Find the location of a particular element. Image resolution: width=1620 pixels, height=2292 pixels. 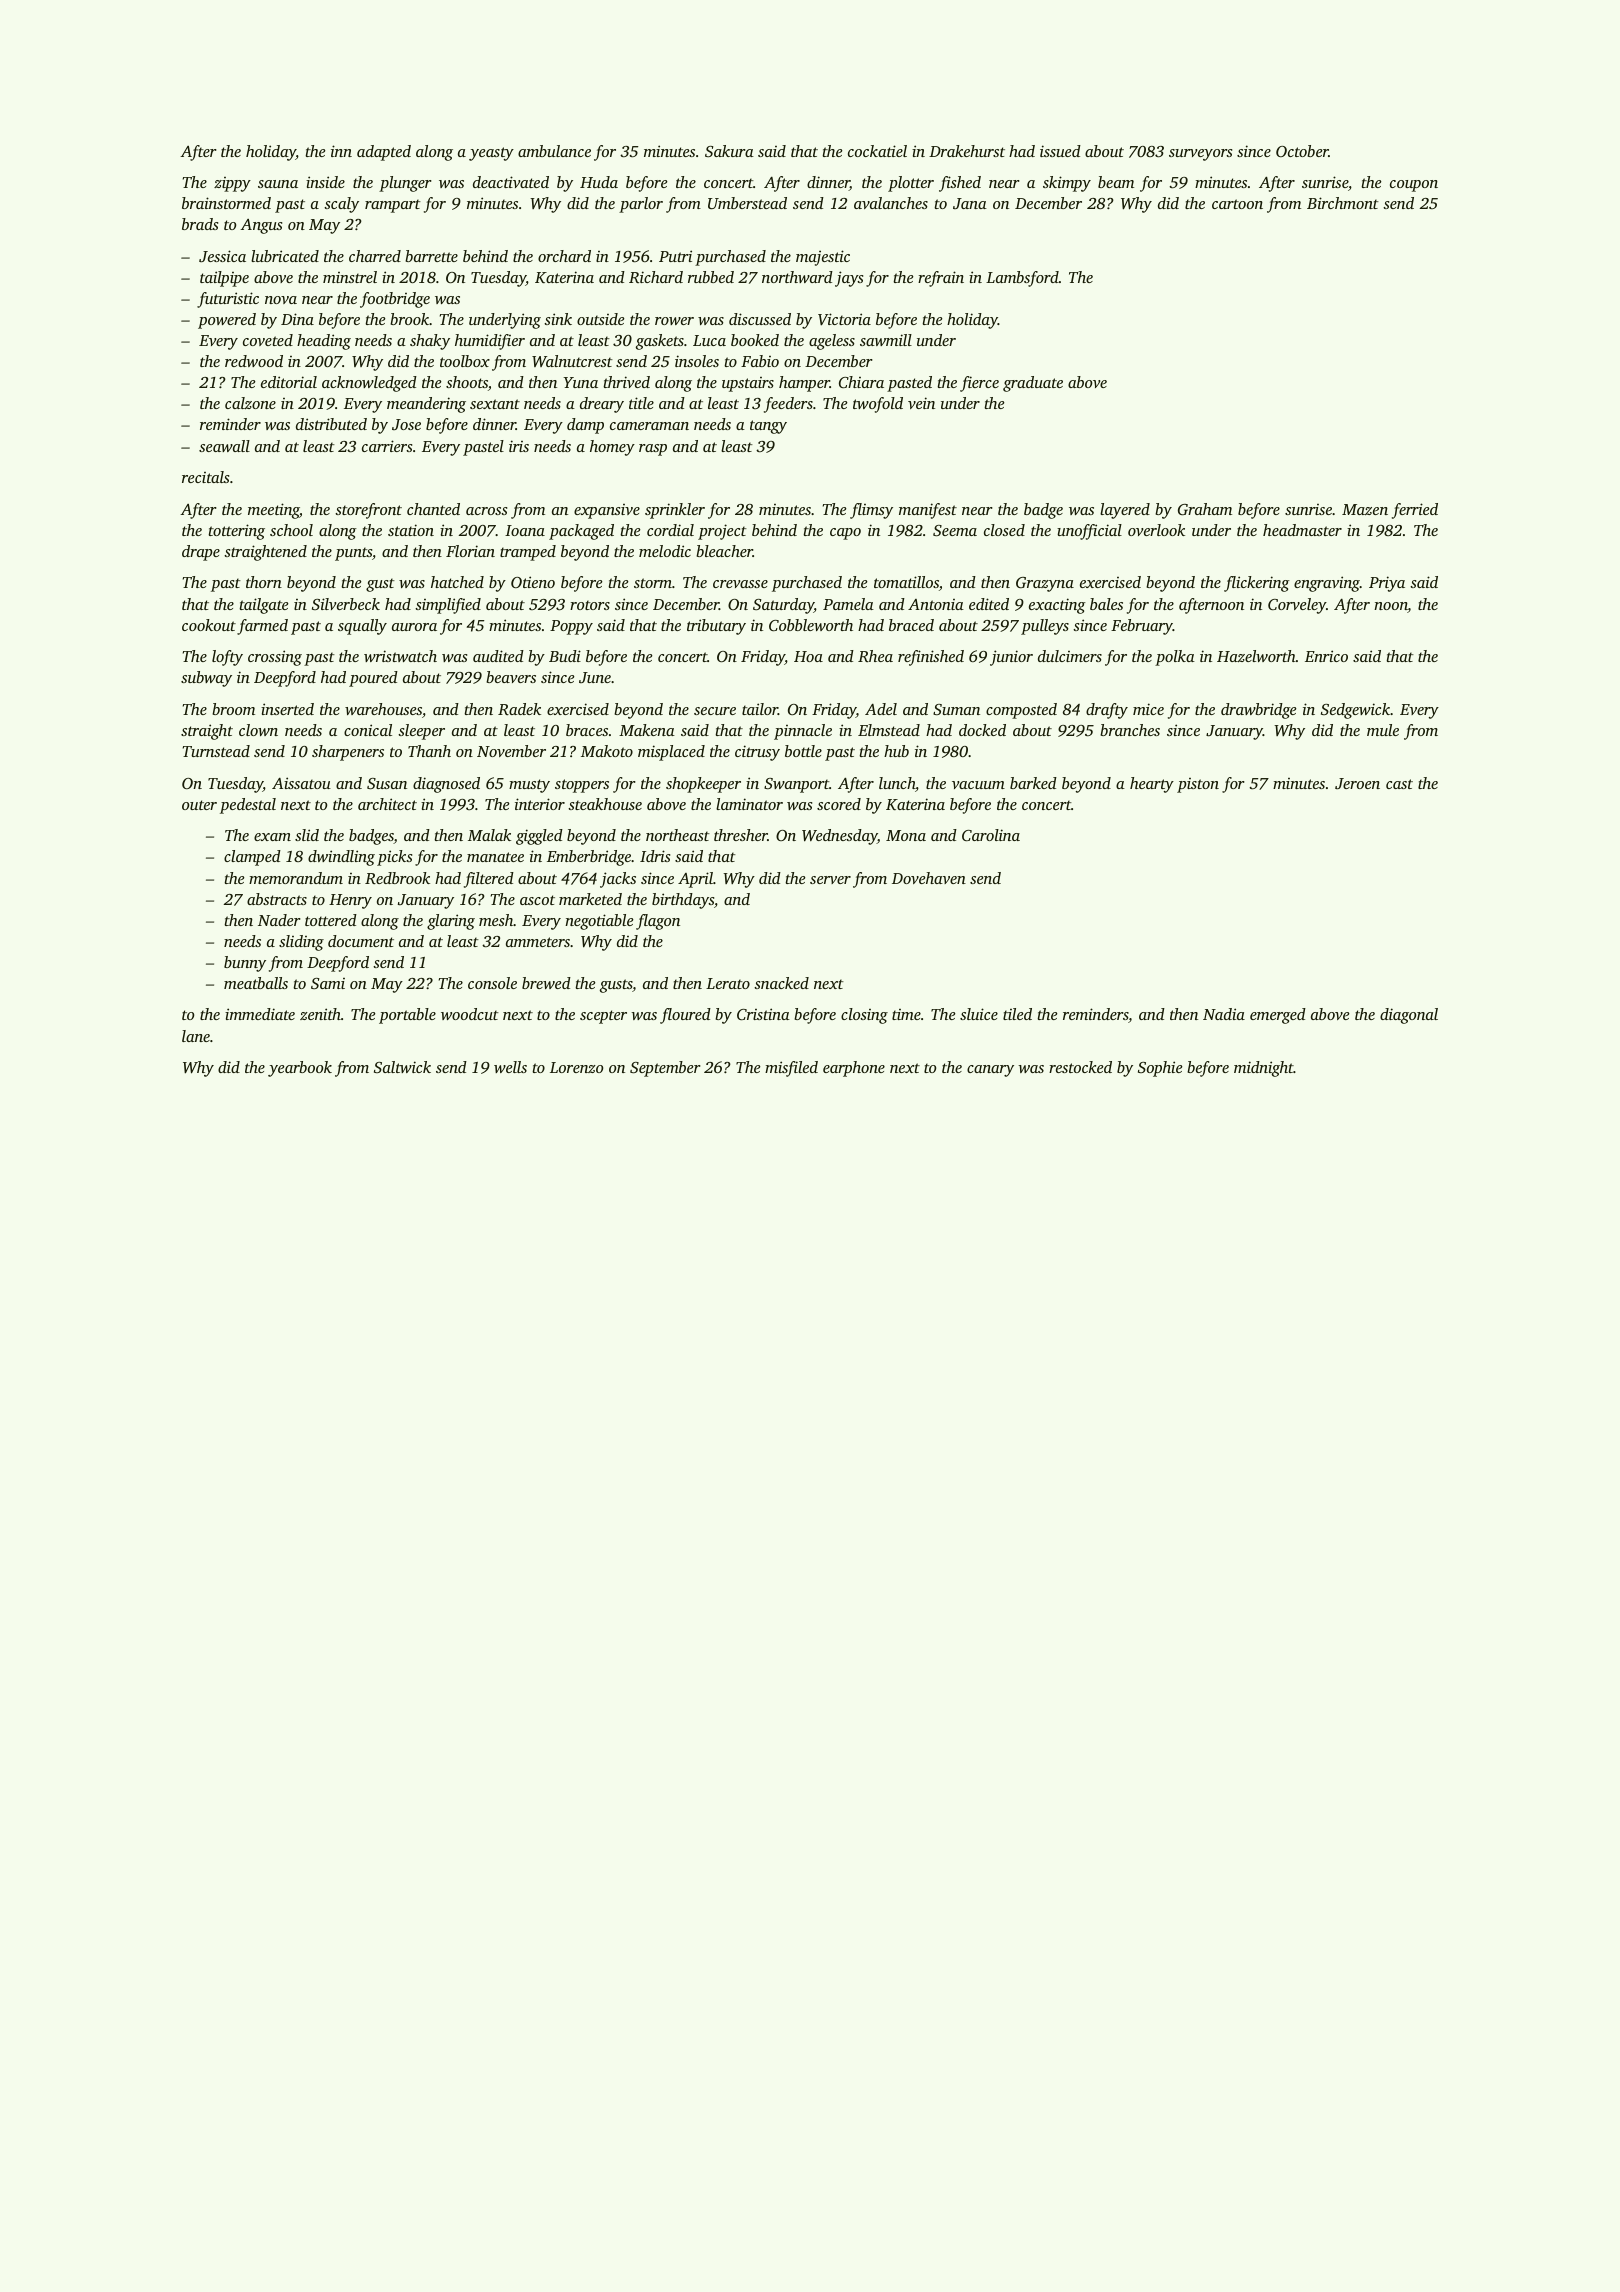

Drakehurst is located at coordinates (967, 151).
